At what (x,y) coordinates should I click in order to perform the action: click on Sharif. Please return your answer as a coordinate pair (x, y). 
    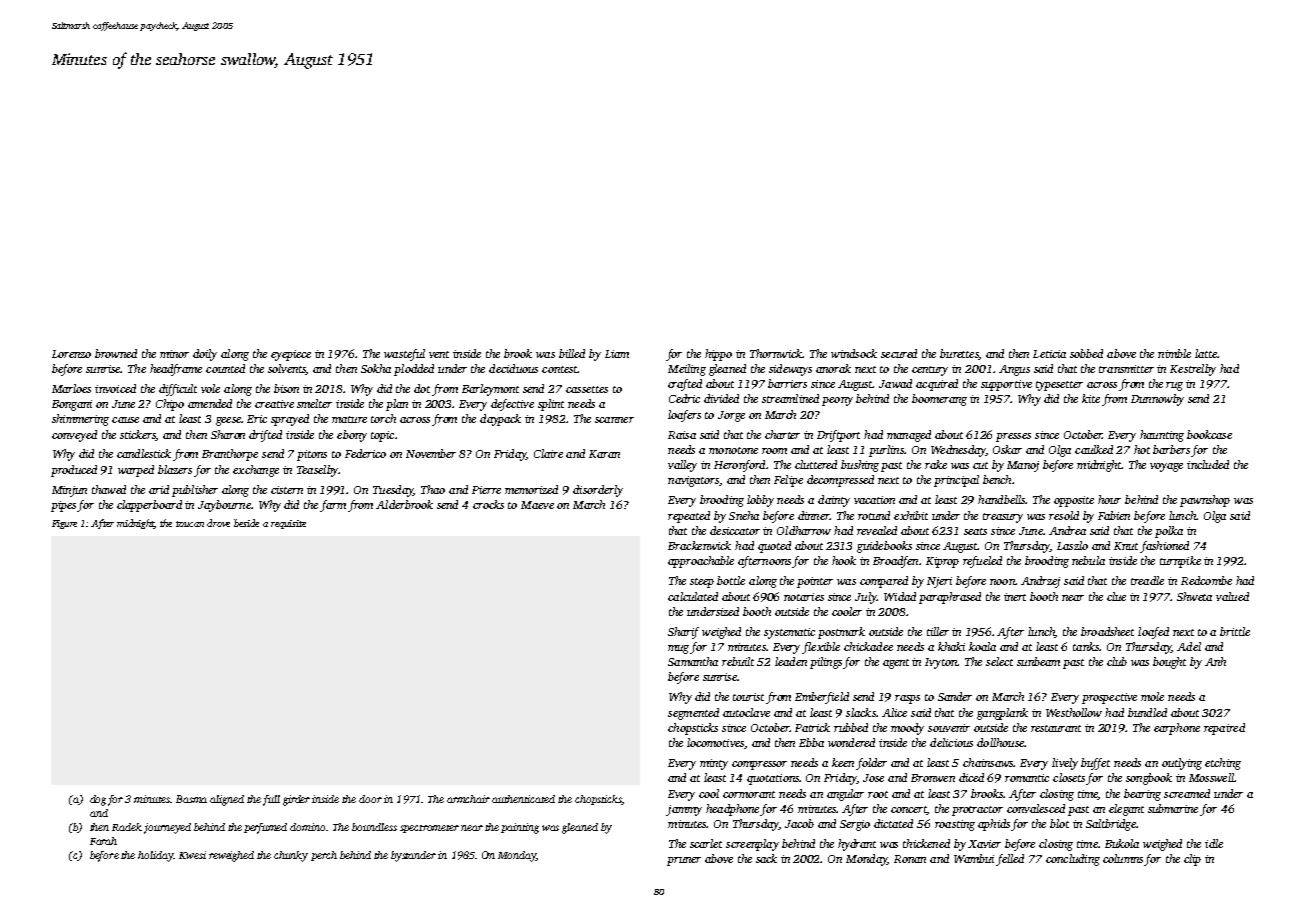
    Looking at the image, I should click on (683, 633).
